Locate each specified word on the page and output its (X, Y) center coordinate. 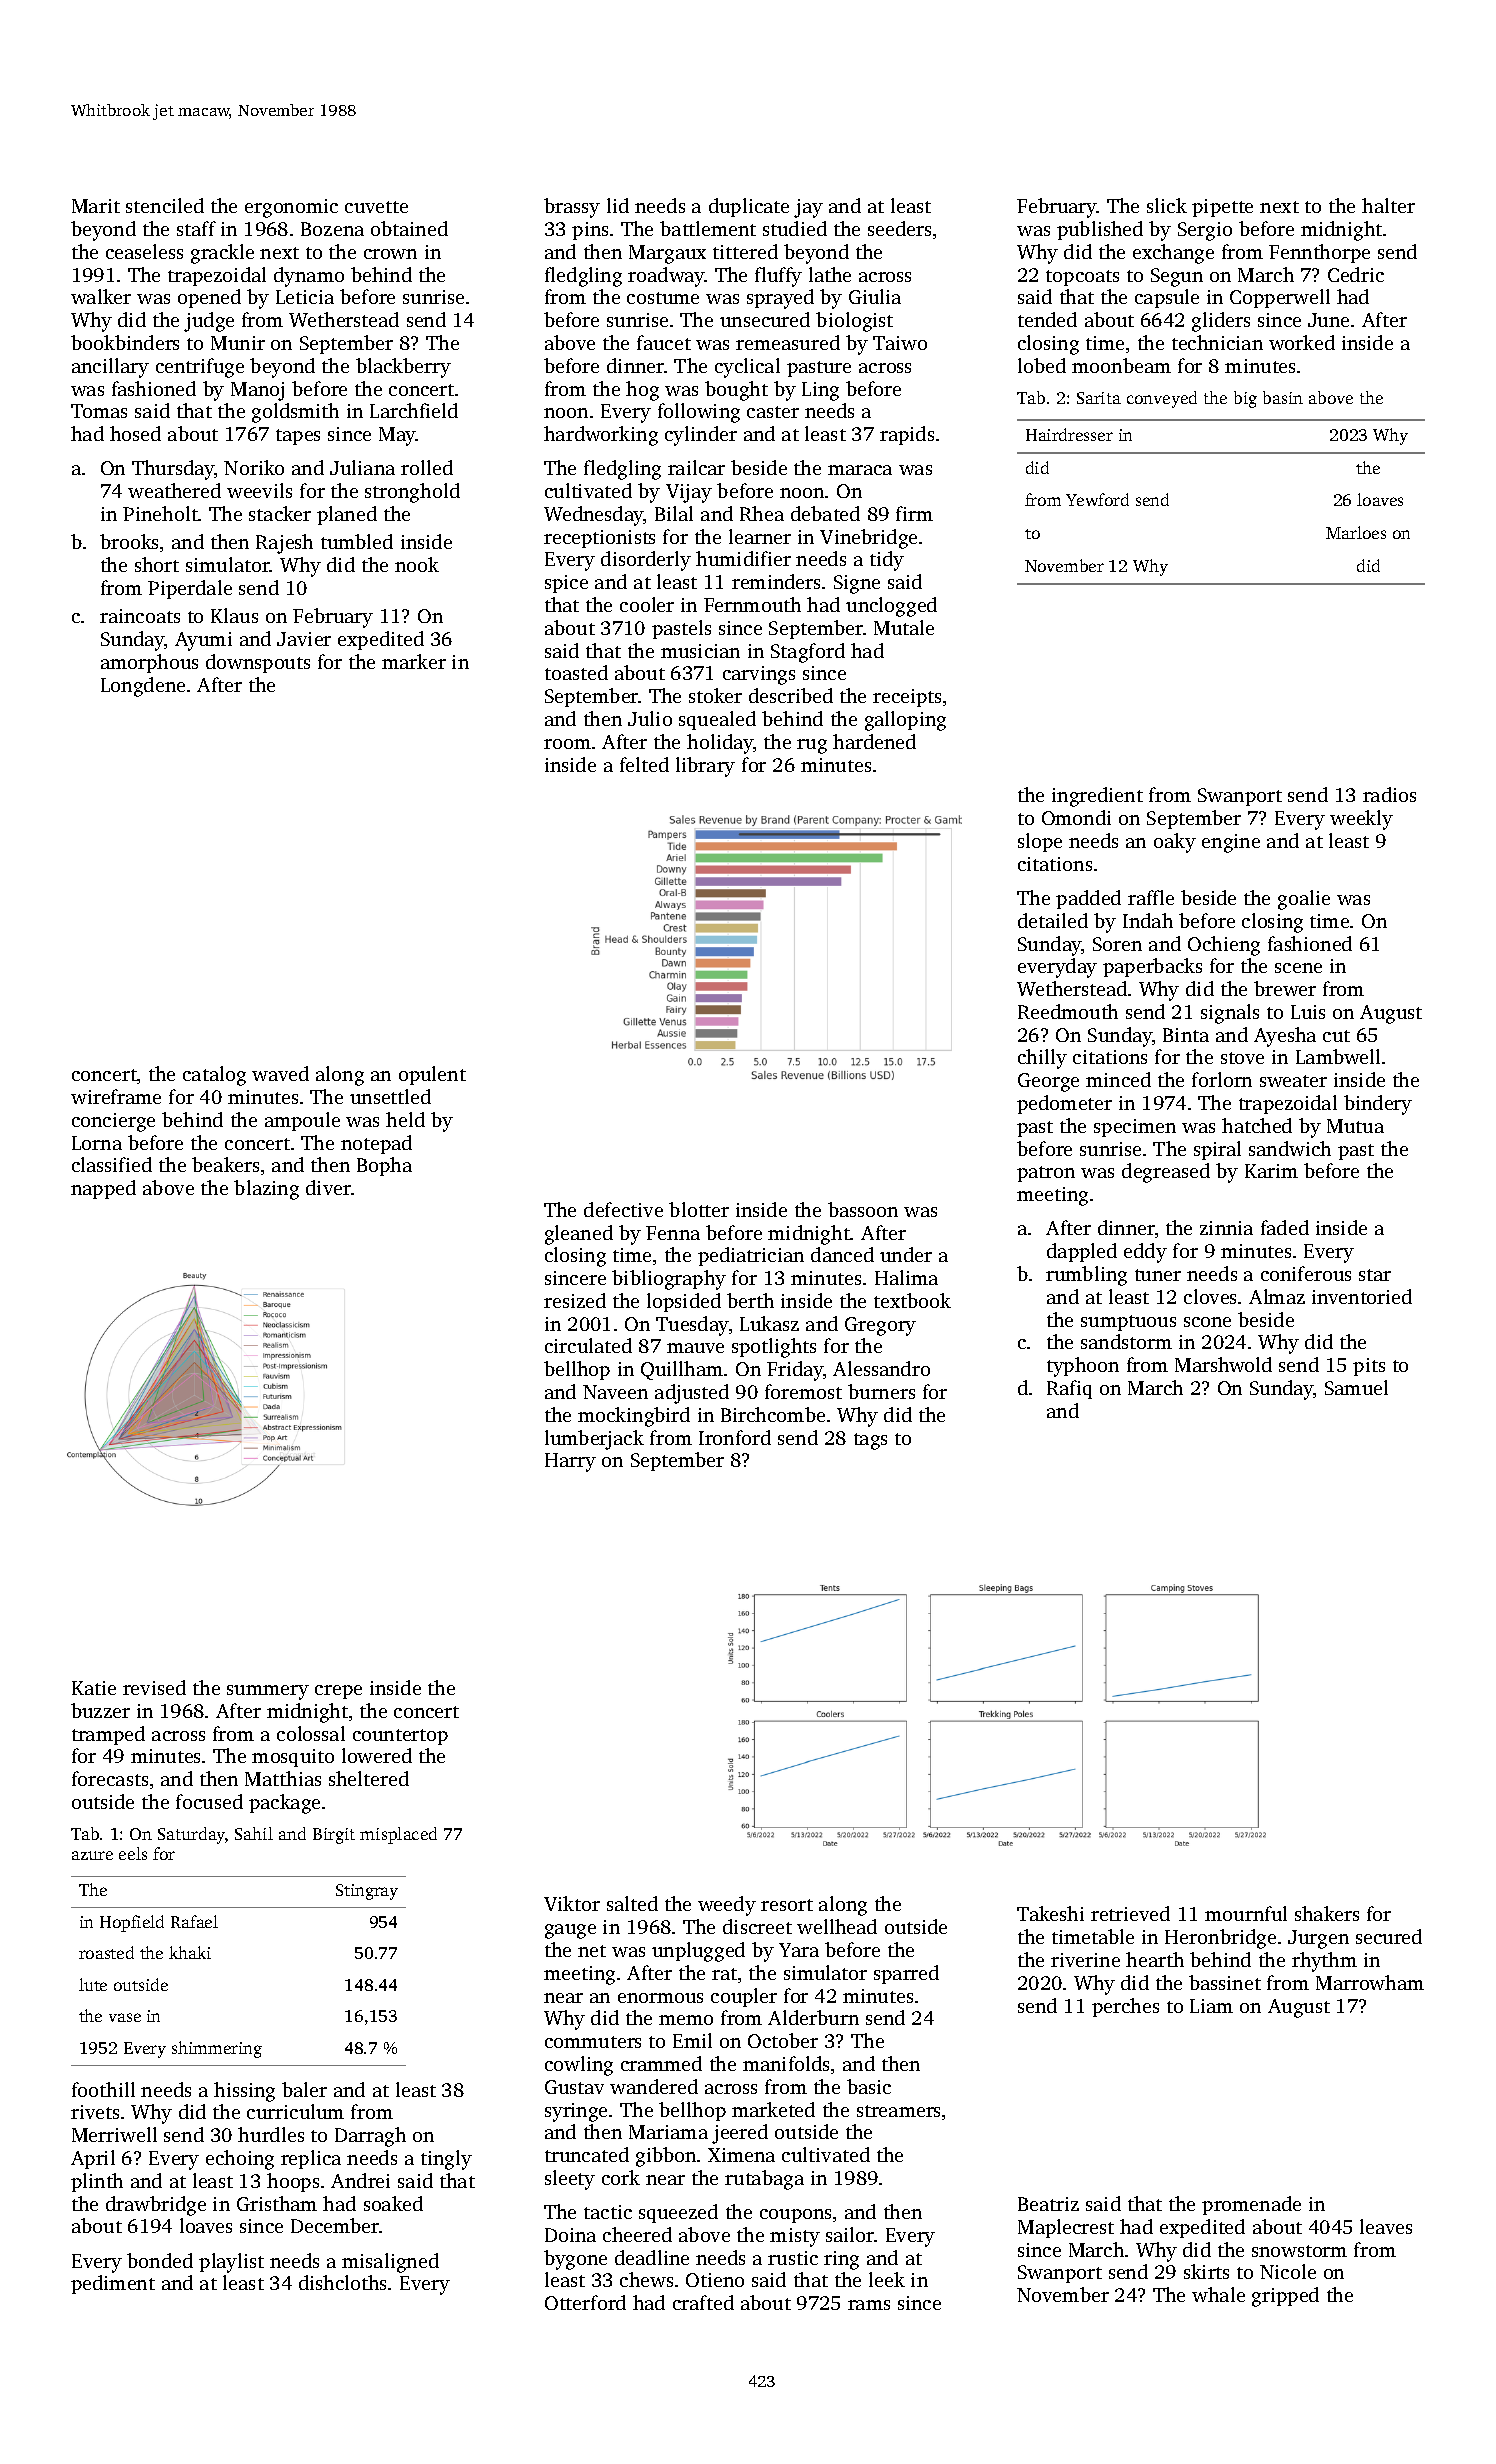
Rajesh (284, 544)
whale (1218, 2294)
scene (1298, 968)
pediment (113, 2284)
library (705, 767)
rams (869, 2305)
